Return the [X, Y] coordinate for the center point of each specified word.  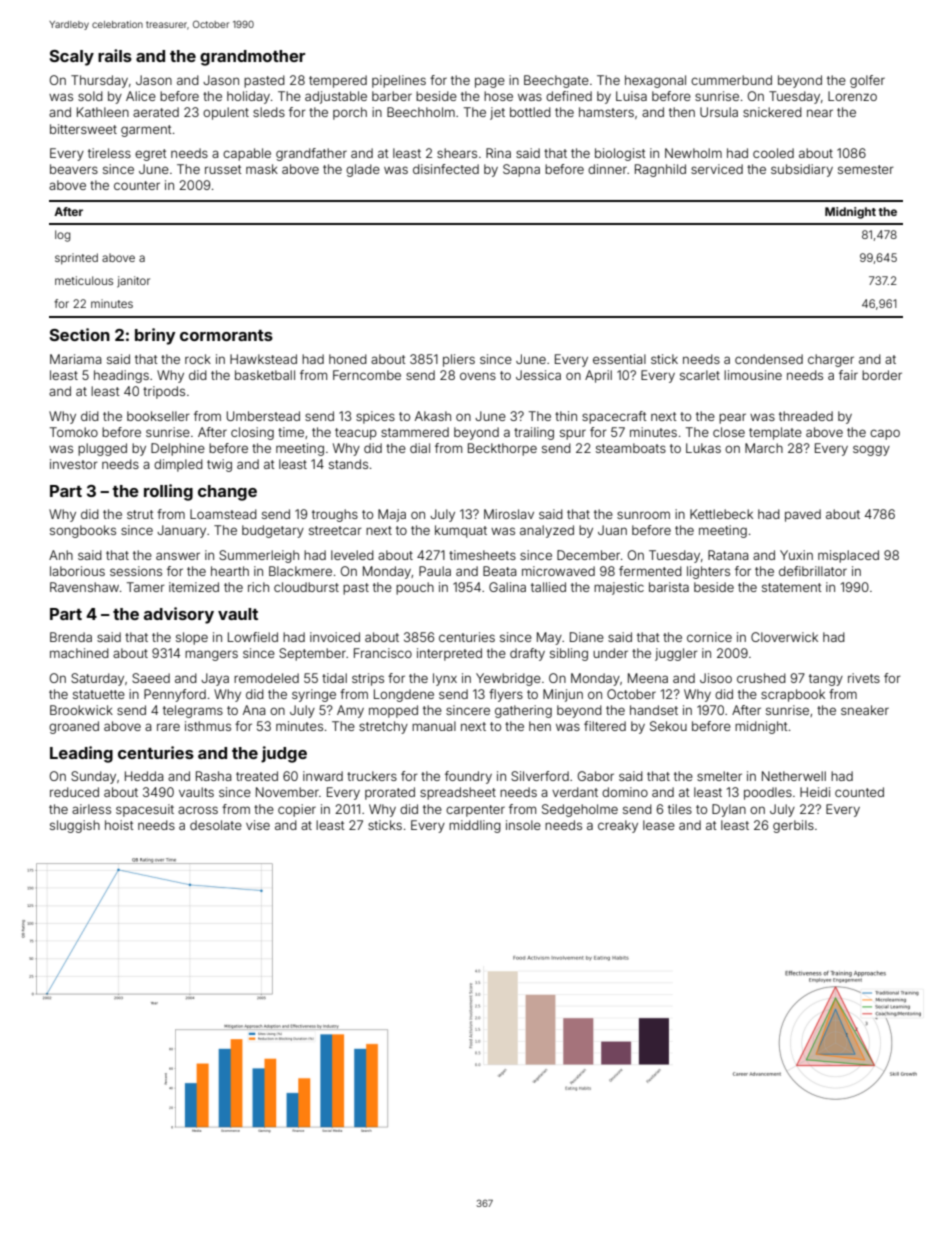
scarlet [700, 375]
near [820, 113]
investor [74, 464]
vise [258, 825]
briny [155, 336]
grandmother [252, 58]
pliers [459, 360]
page [490, 82]
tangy [826, 680]
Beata [500, 571]
